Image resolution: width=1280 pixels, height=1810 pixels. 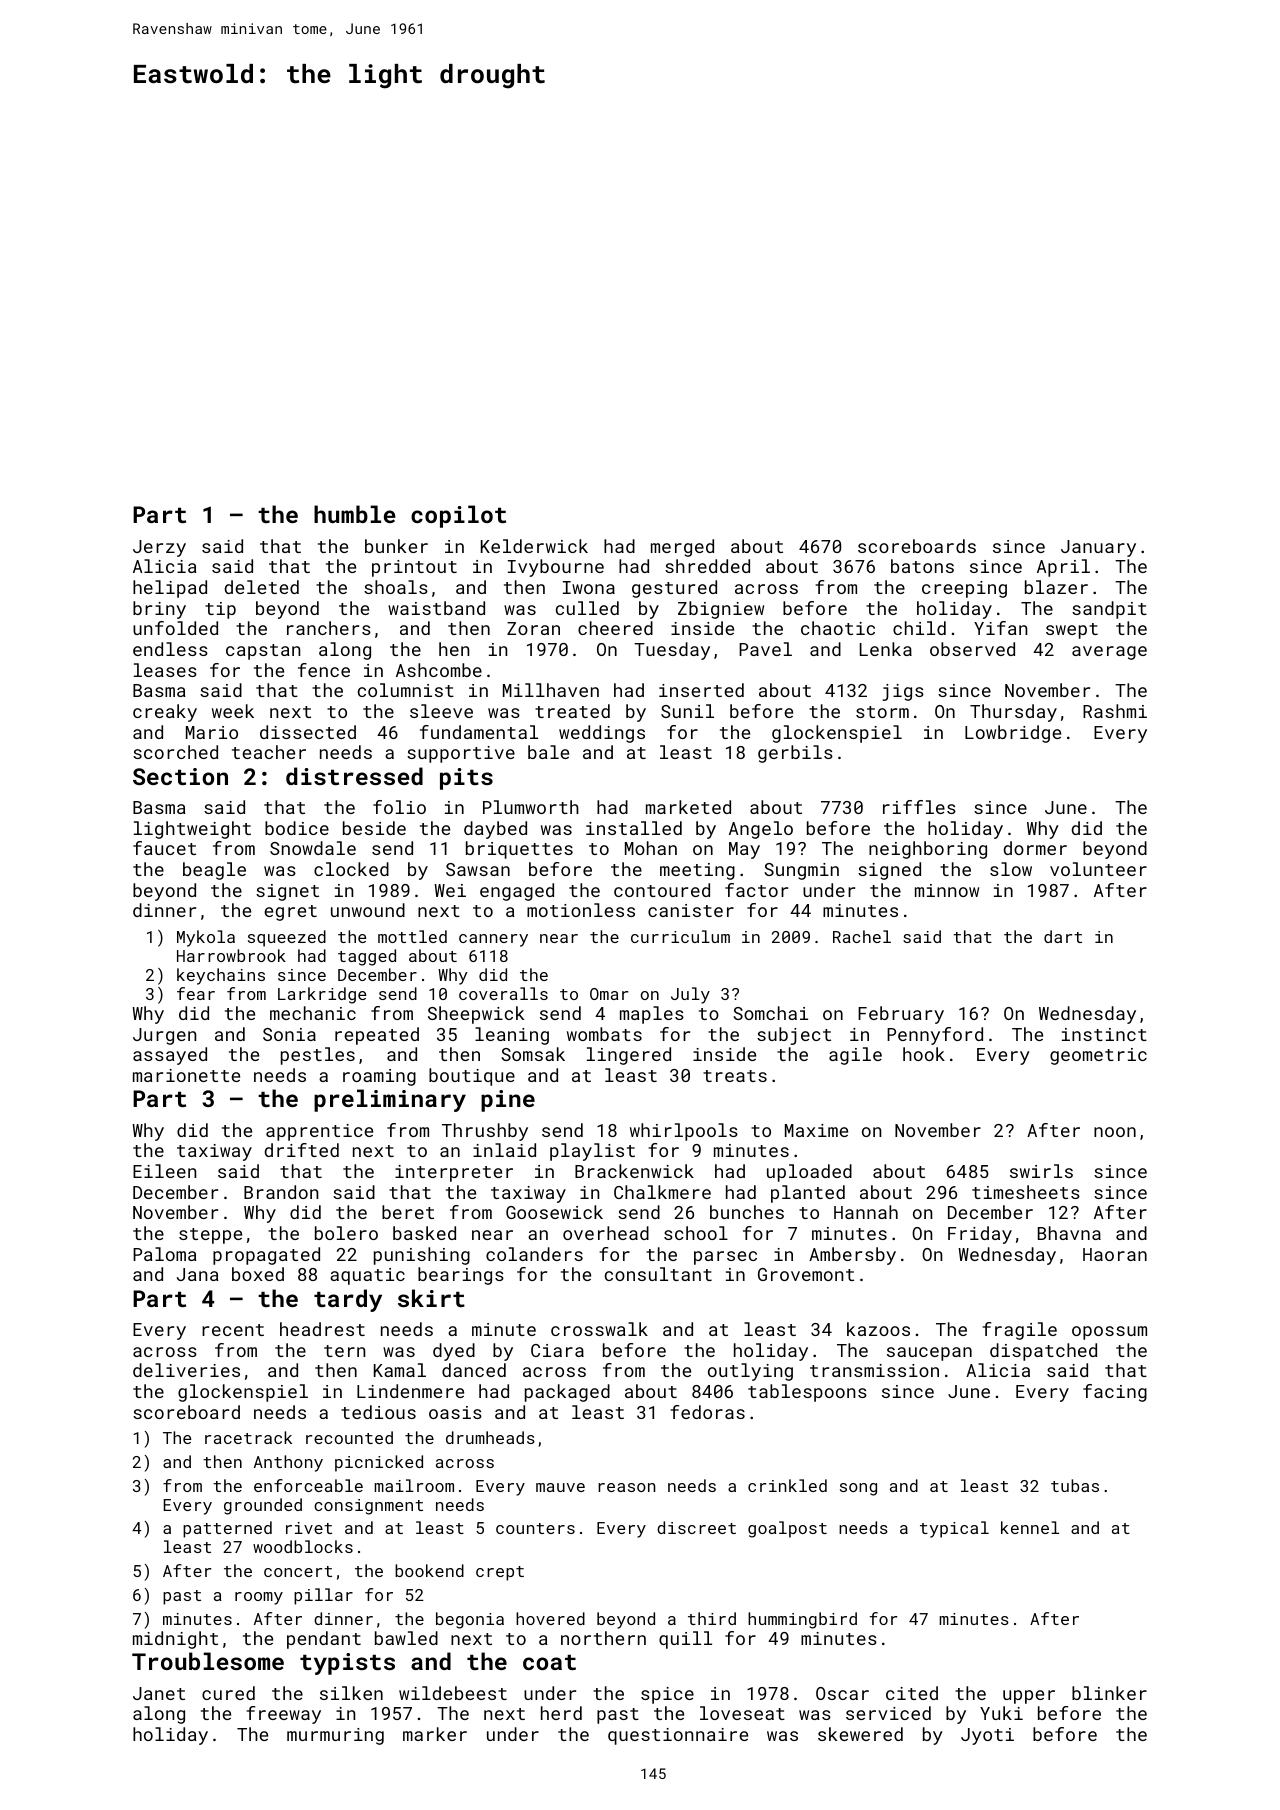 I want to click on Somchai, so click(x=770, y=1013).
